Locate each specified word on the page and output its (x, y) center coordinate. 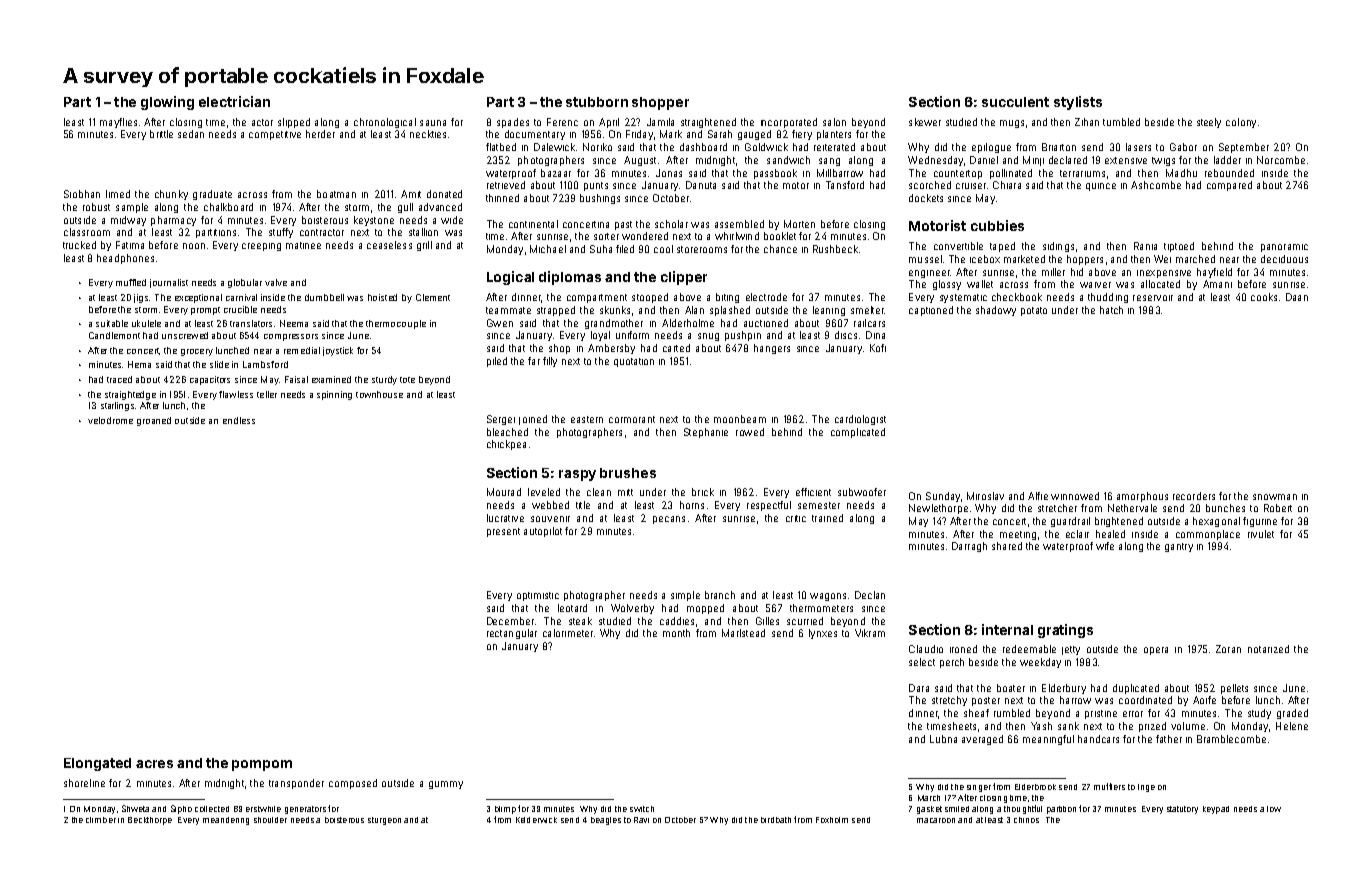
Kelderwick (536, 820)
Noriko (597, 147)
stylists (1078, 103)
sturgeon (384, 821)
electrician (234, 101)
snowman (1275, 497)
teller (267, 394)
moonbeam (740, 419)
